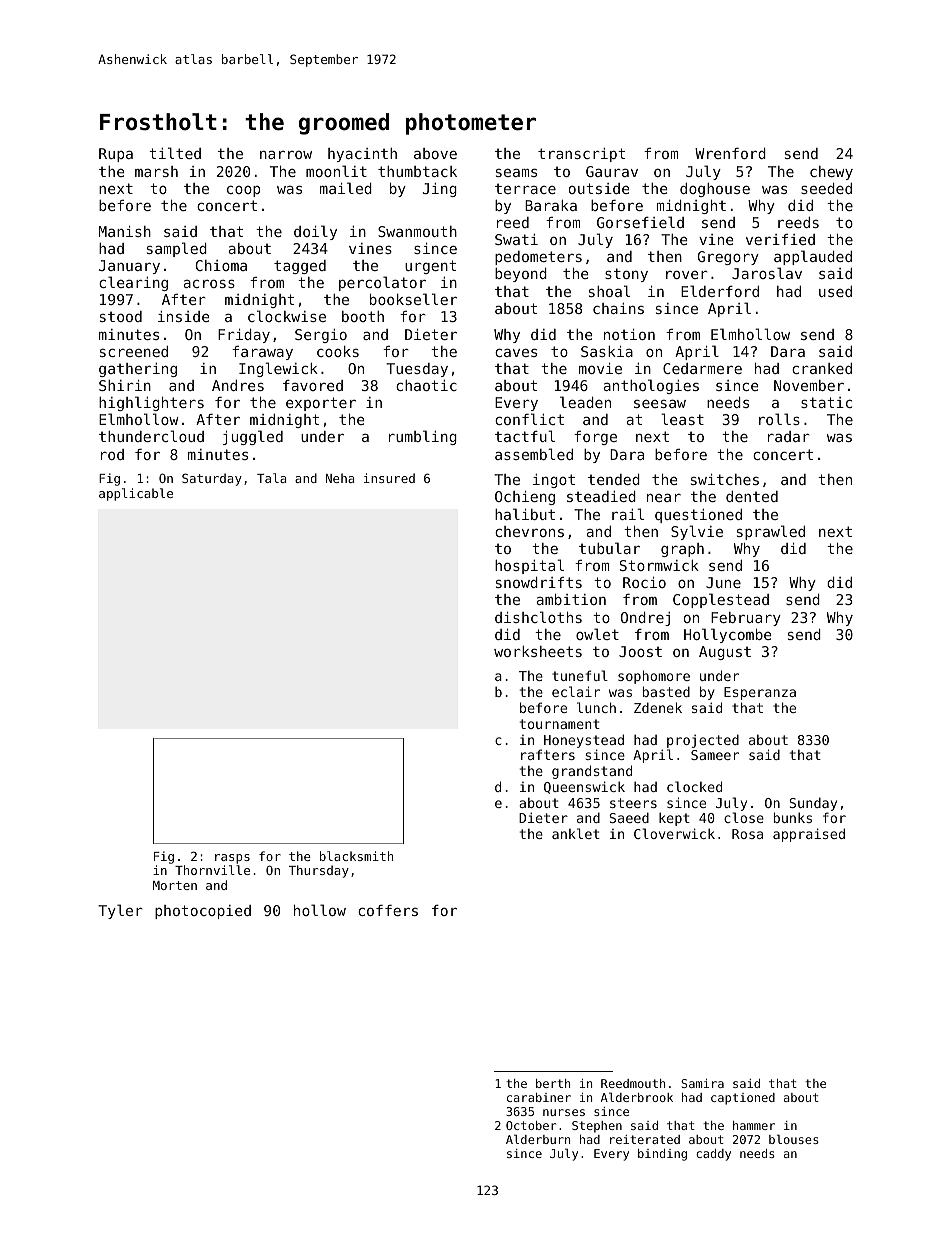  Describe the element at coordinates (203, 912) in the image. I see `photocopied` at that location.
